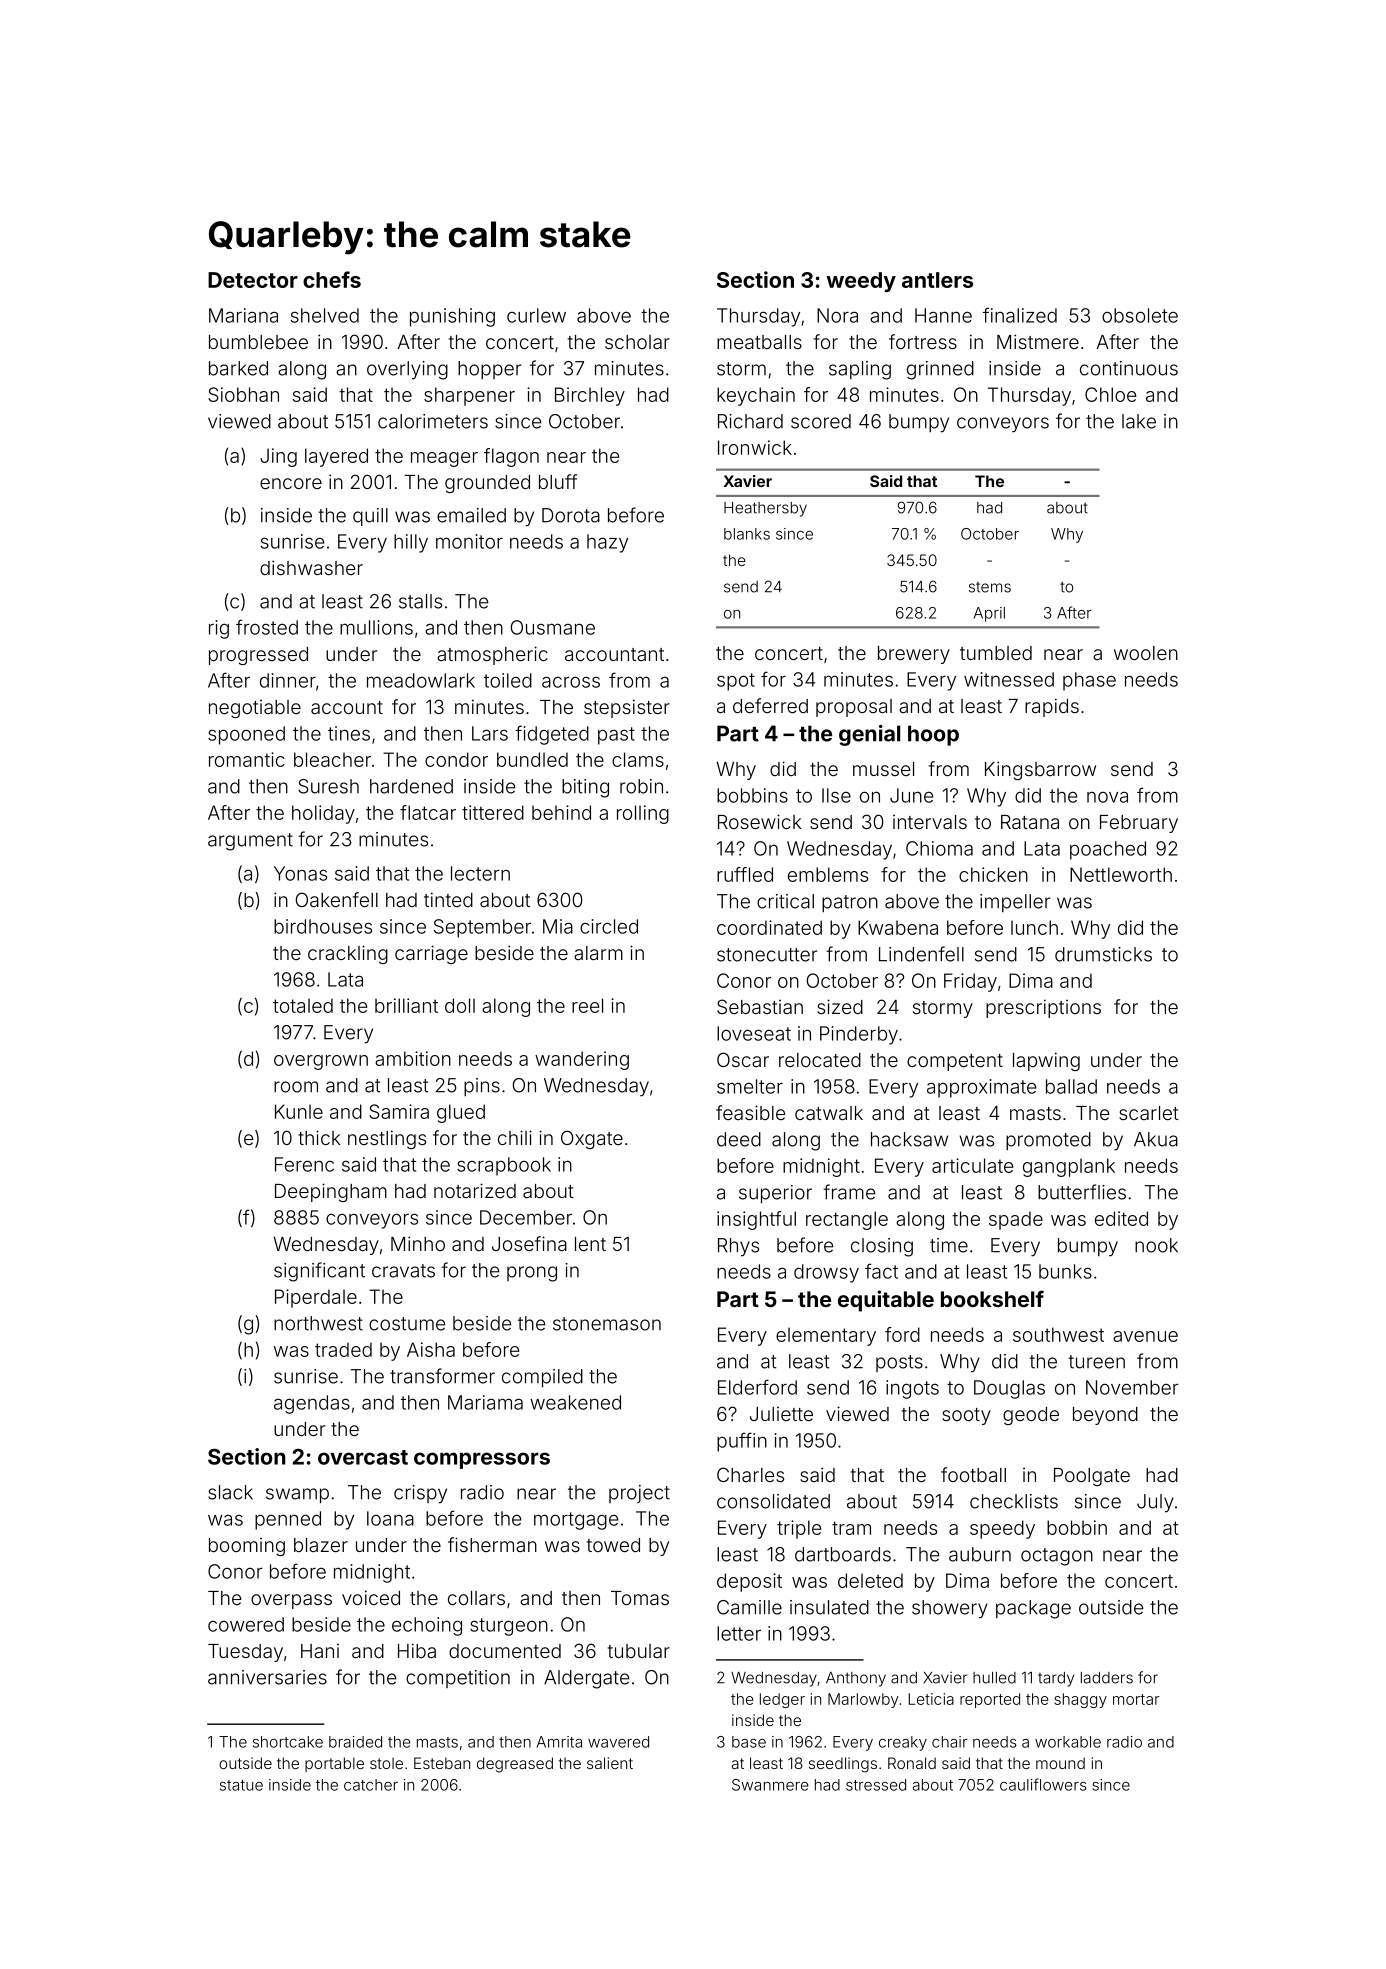 This screenshot has width=1386, height=1969. What do you see at coordinates (829, 1113) in the screenshot?
I see `catwalk` at bounding box center [829, 1113].
